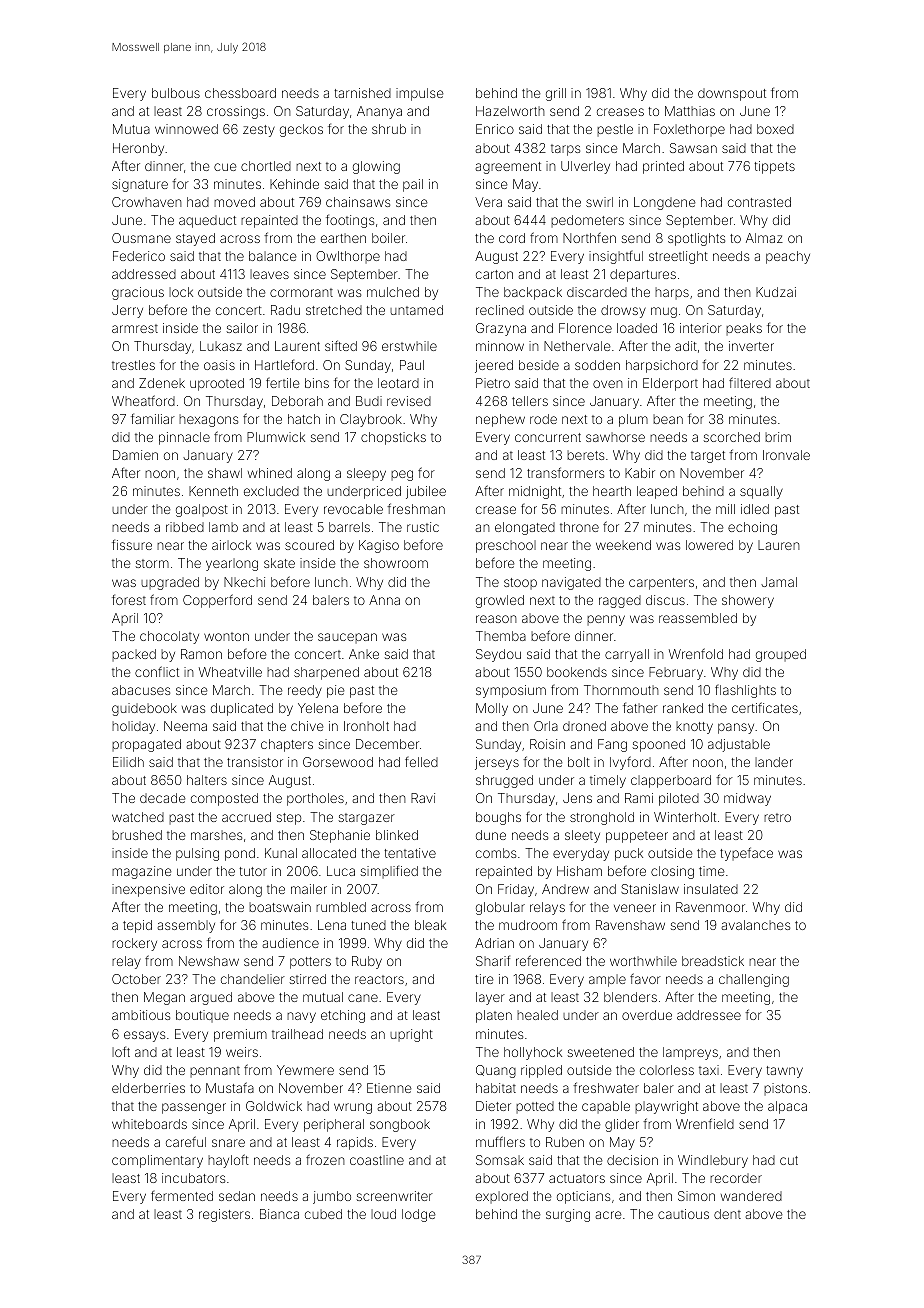  What do you see at coordinates (637, 328) in the page?
I see `loaded` at bounding box center [637, 328].
